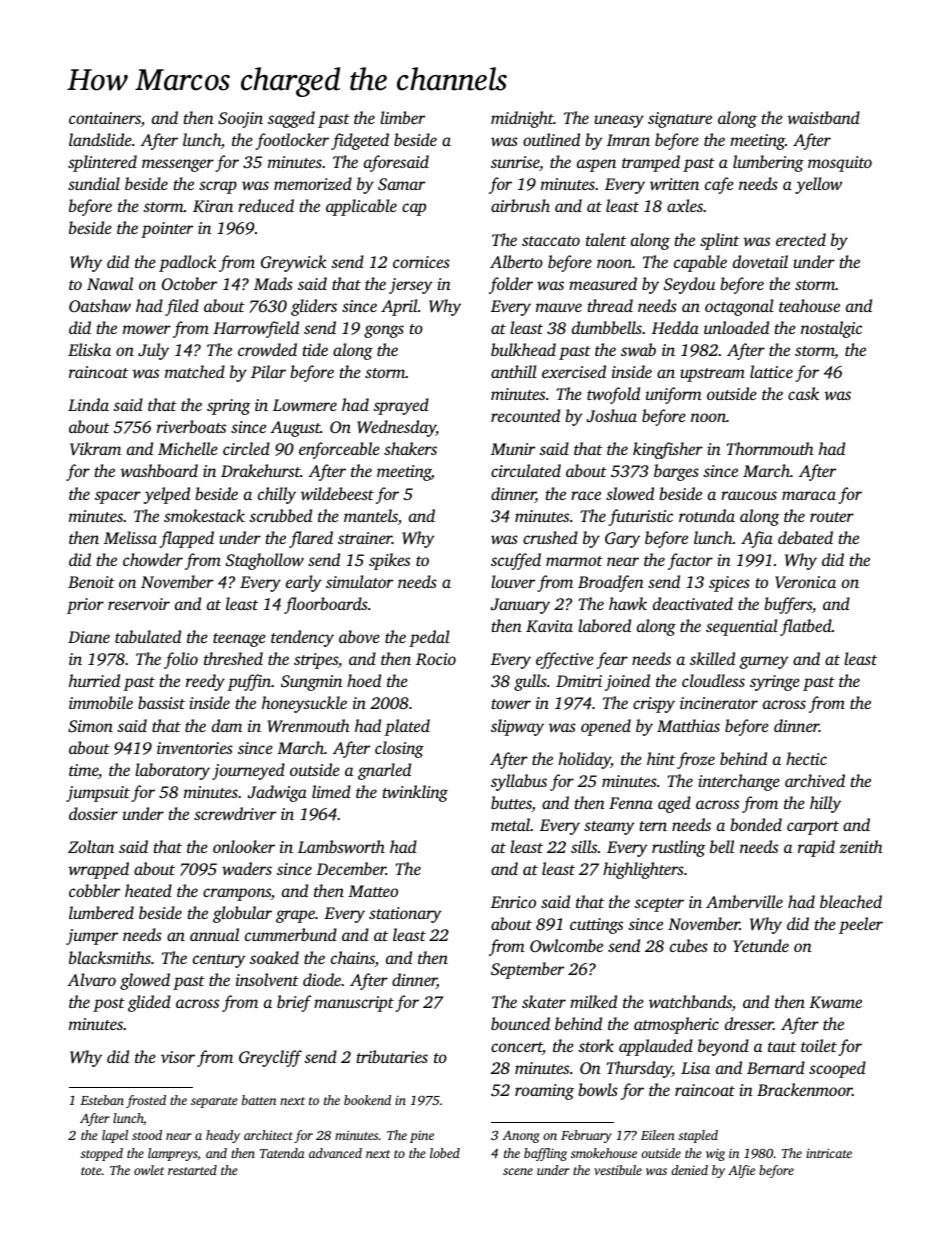 Image resolution: width=952 pixels, height=1233 pixels. What do you see at coordinates (402, 117) in the image?
I see `limber` at bounding box center [402, 117].
